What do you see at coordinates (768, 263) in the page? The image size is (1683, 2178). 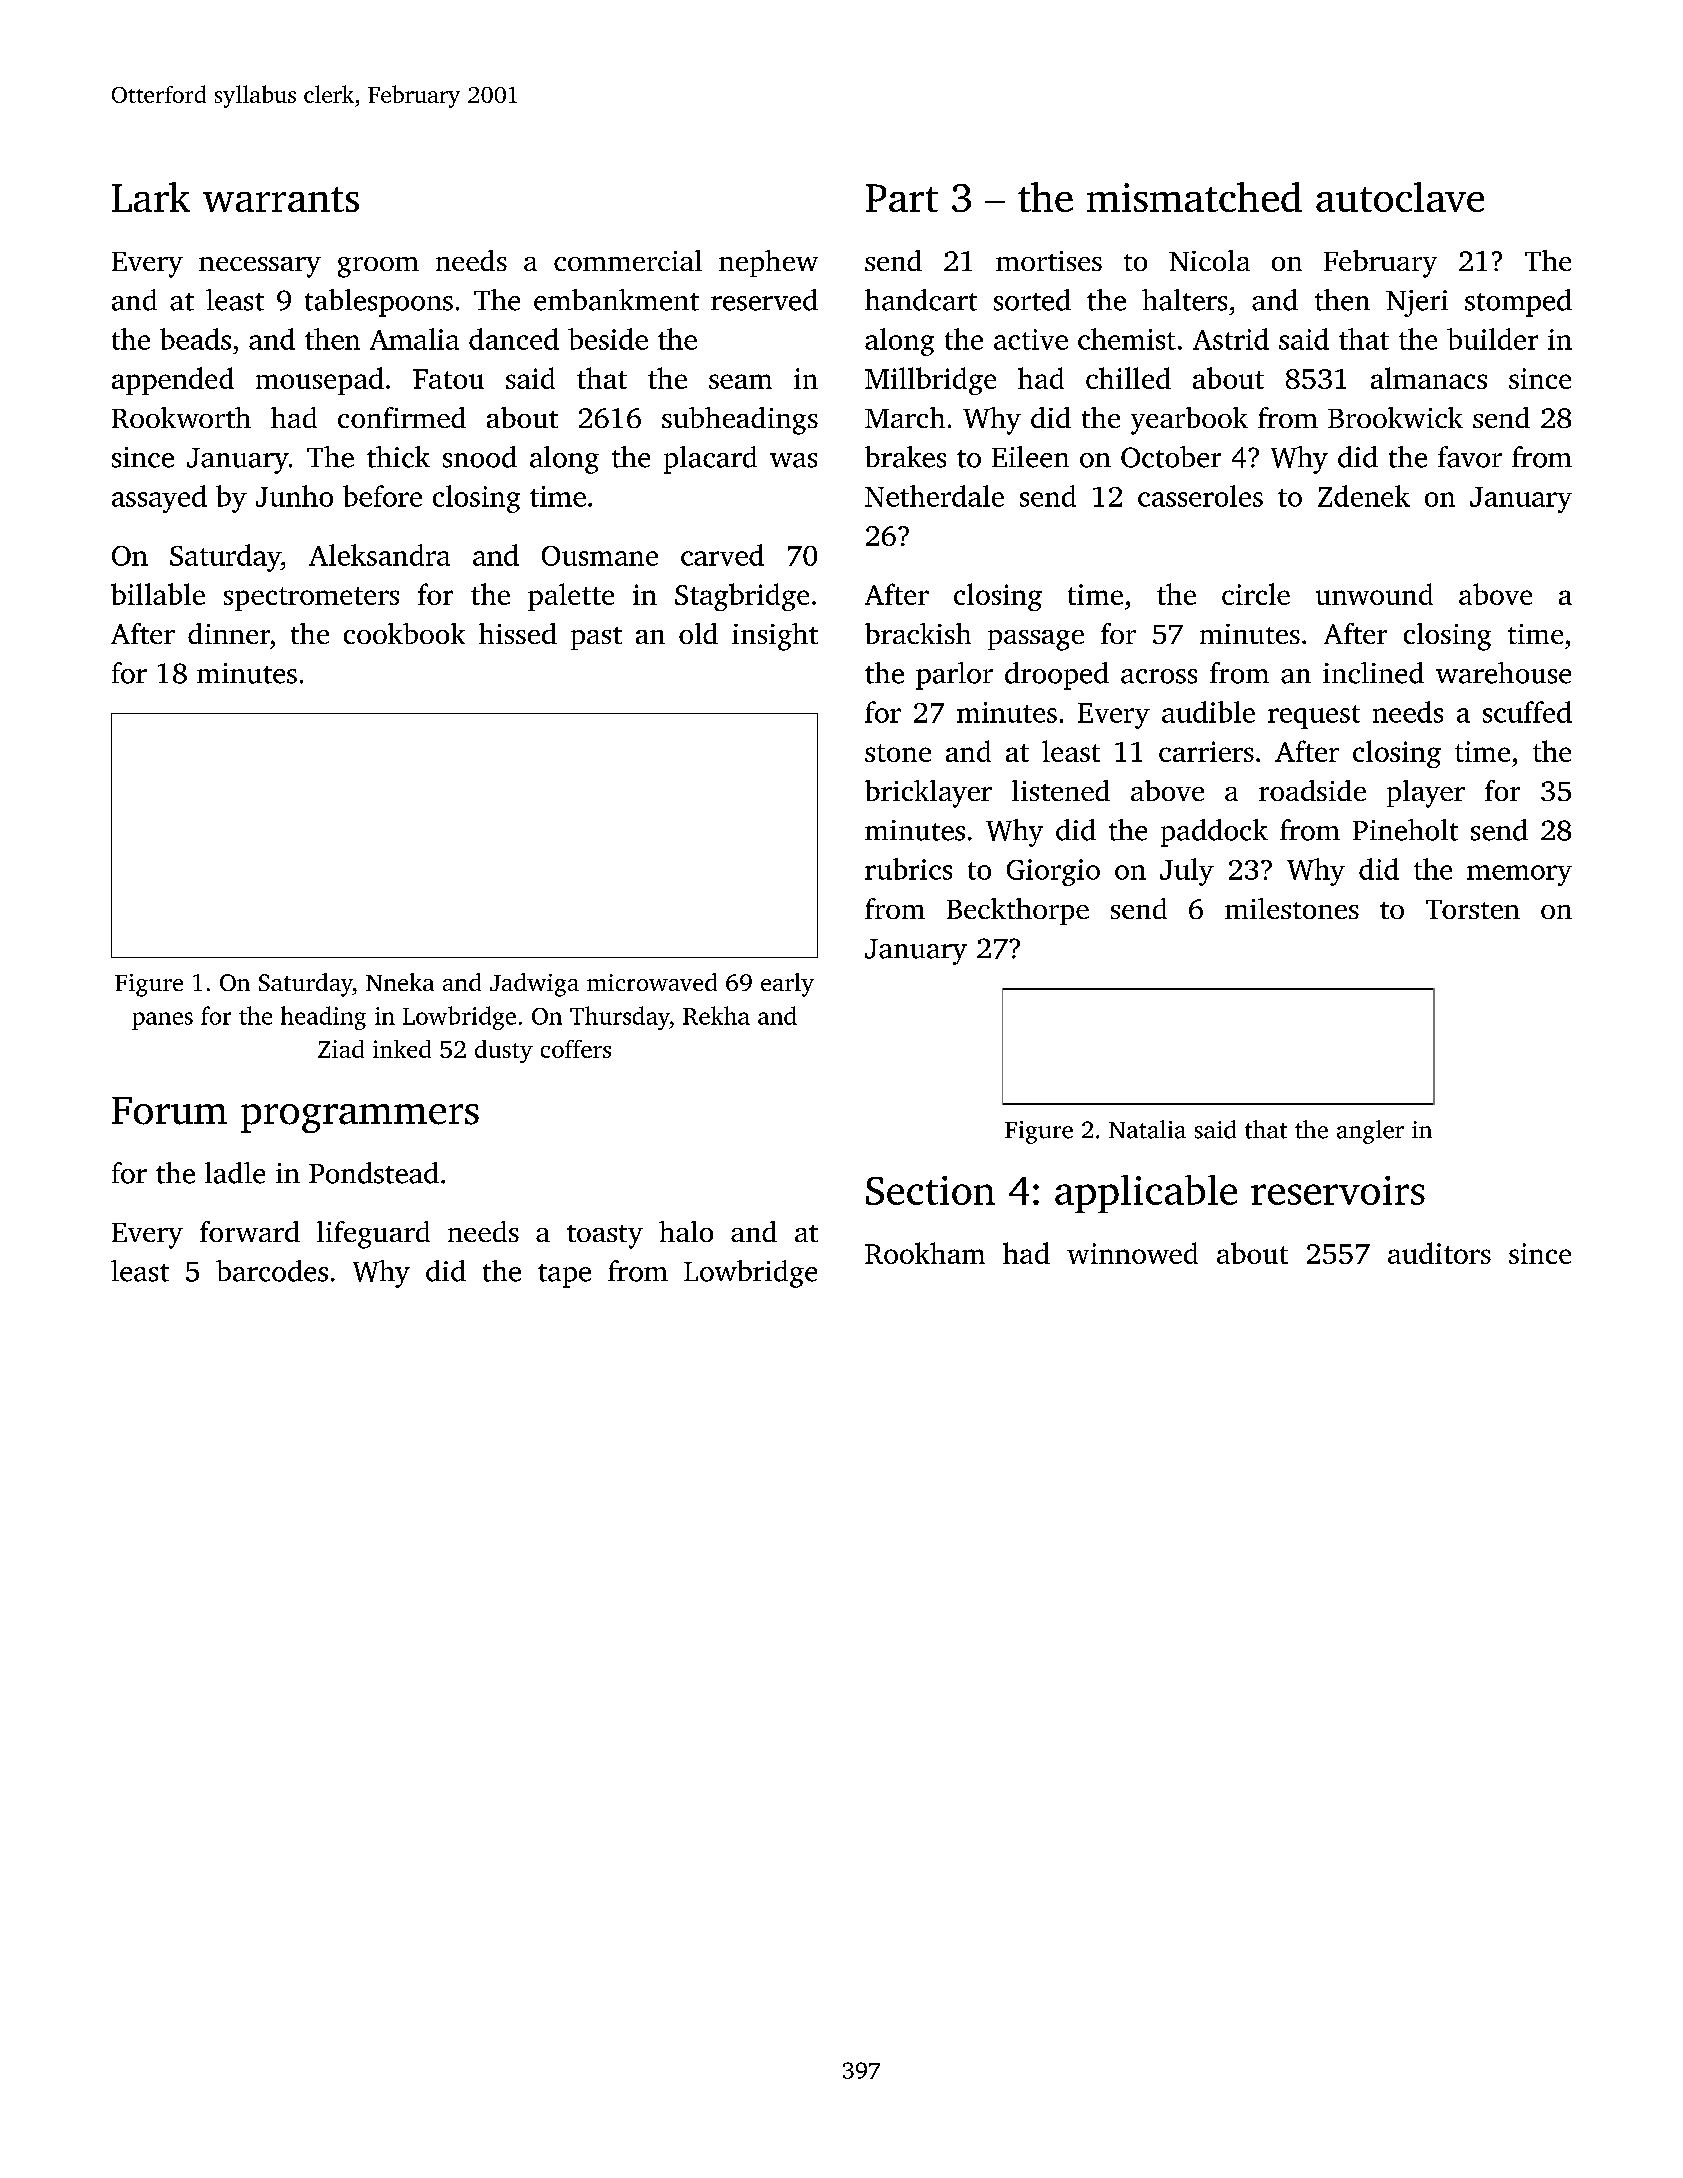 I see `nephew` at bounding box center [768, 263].
